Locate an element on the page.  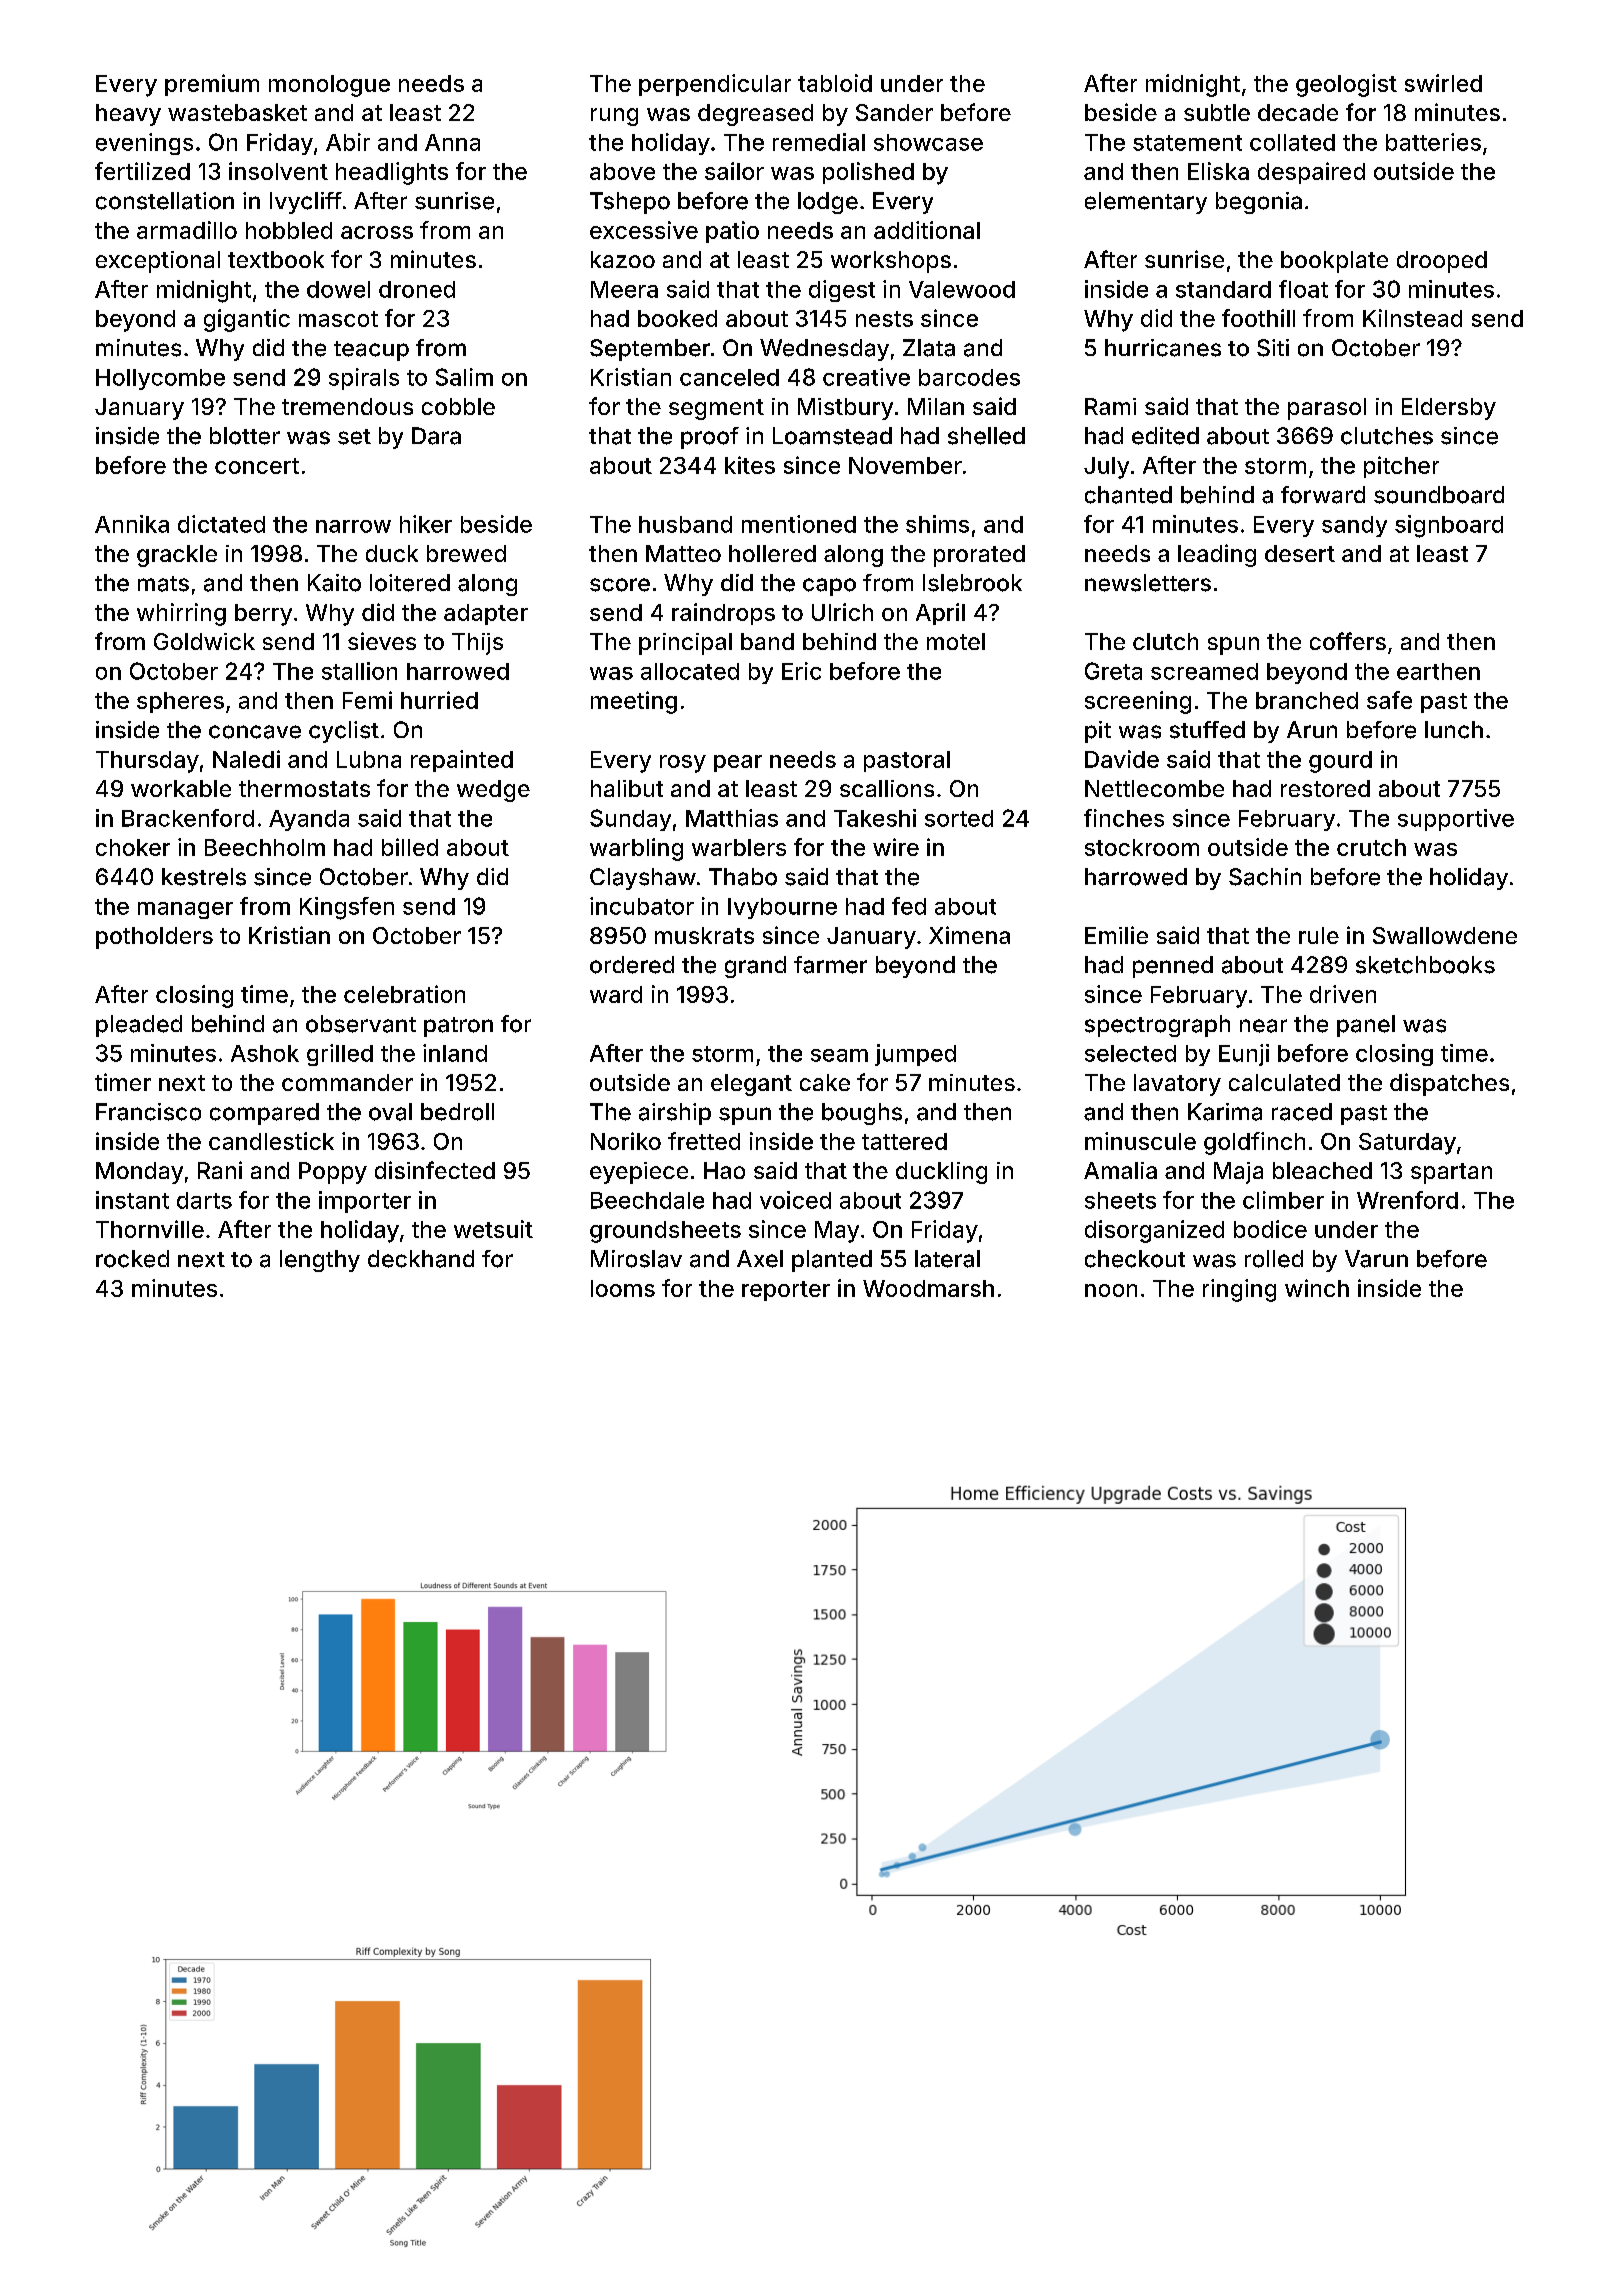
creative is located at coordinates (866, 377).
